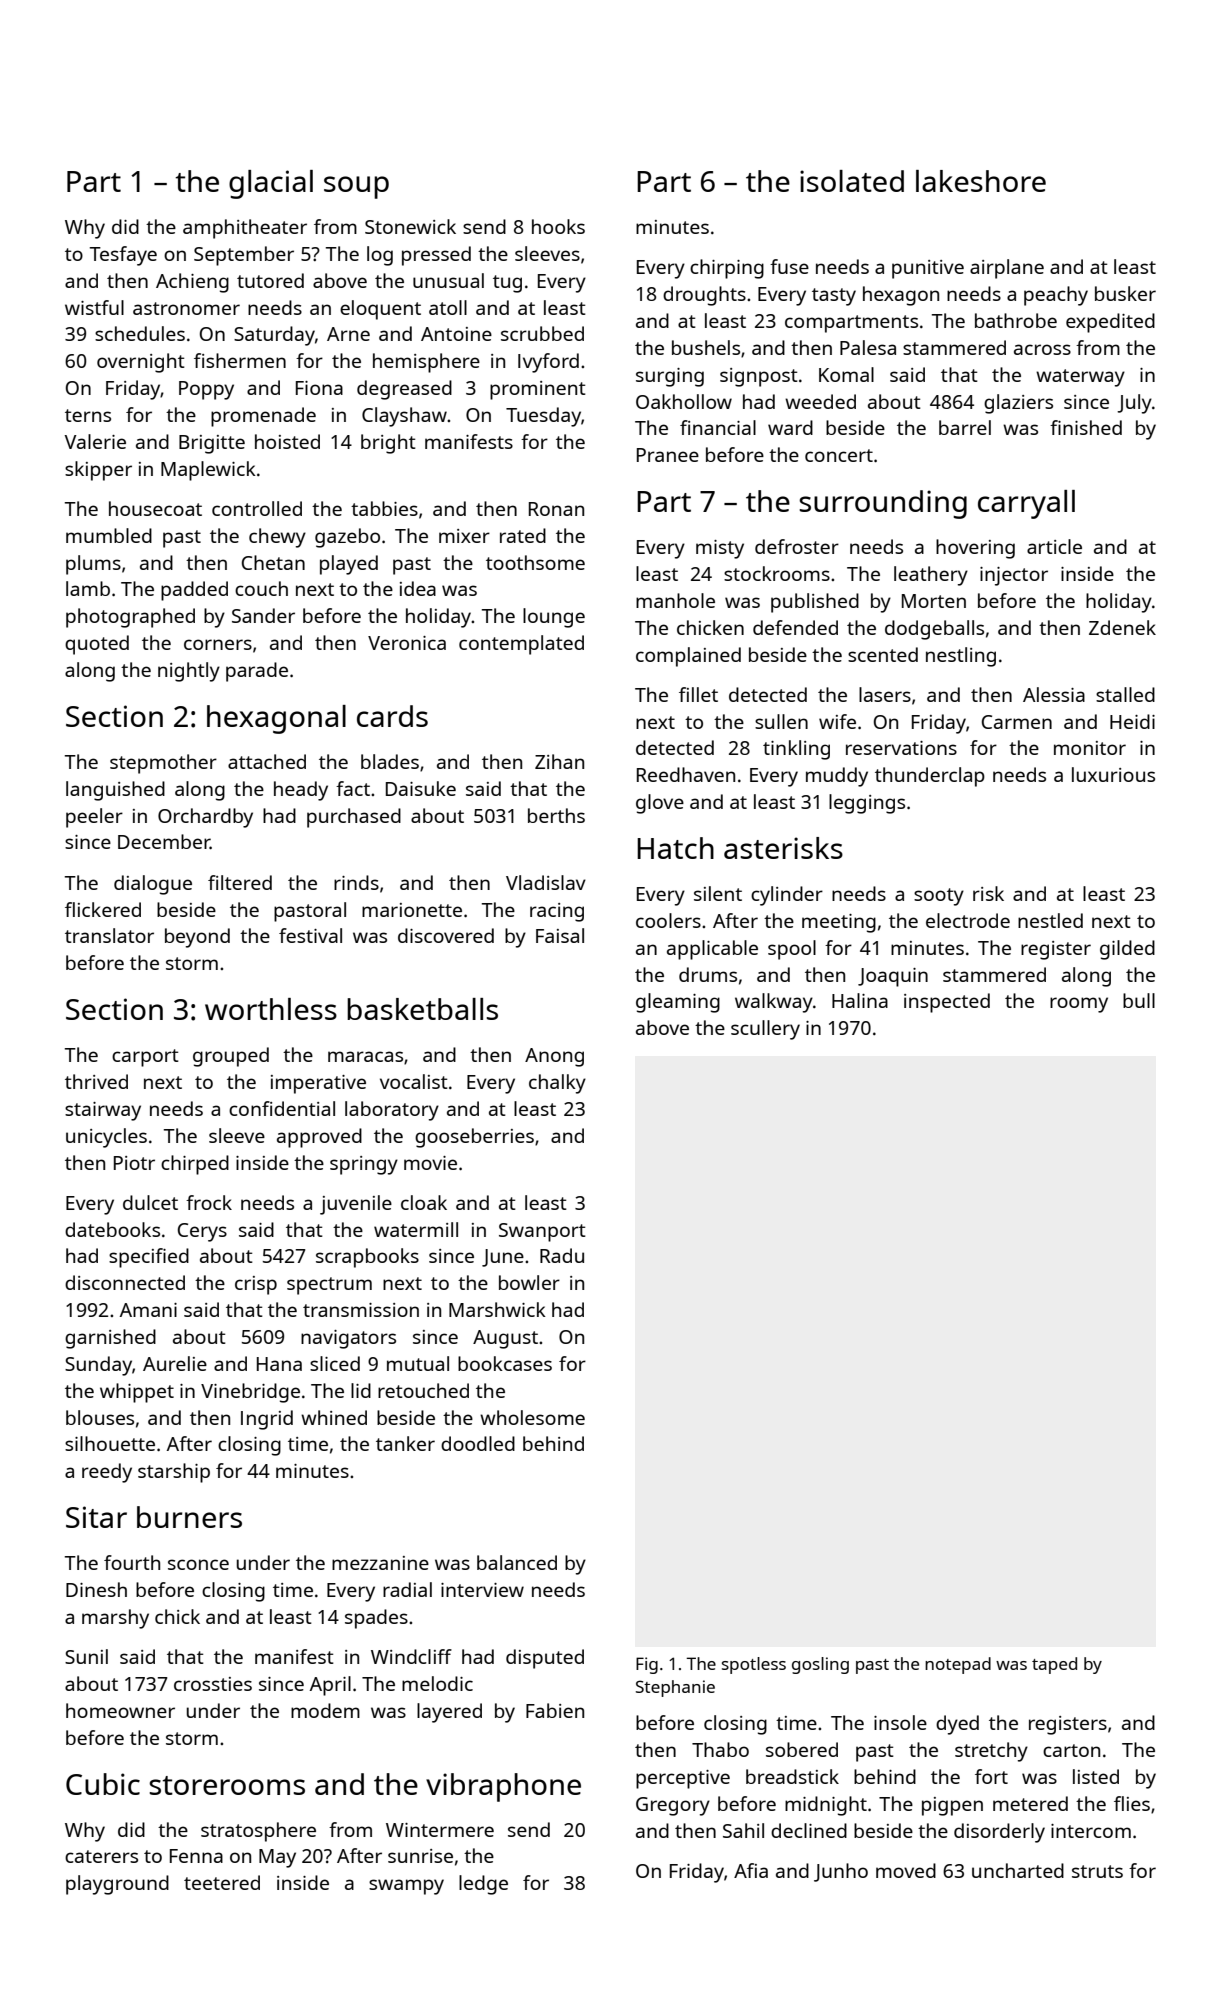  I want to click on grouped, so click(231, 1057).
